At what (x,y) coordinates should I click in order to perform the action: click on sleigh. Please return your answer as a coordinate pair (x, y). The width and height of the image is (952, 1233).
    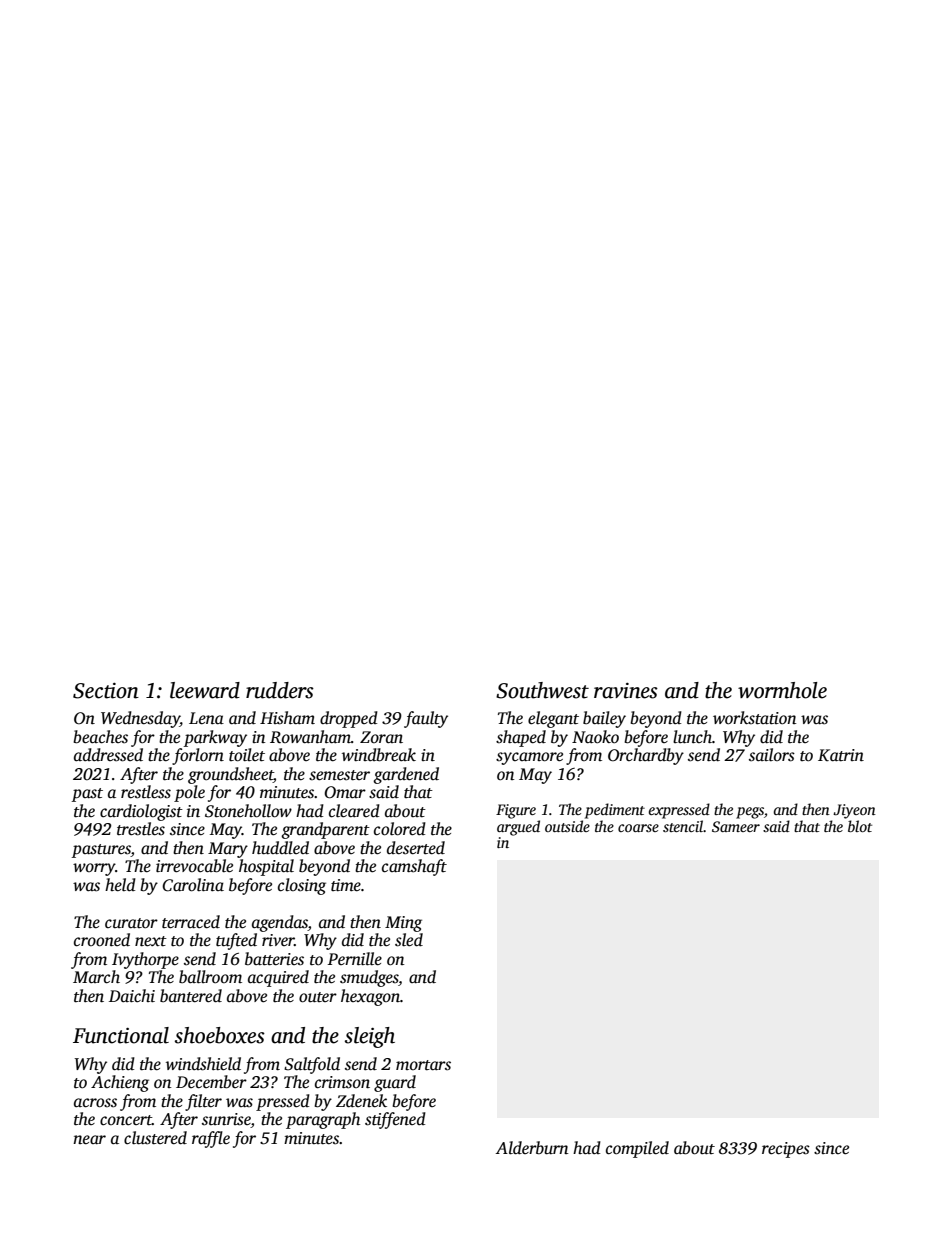
    Looking at the image, I should click on (370, 1037).
